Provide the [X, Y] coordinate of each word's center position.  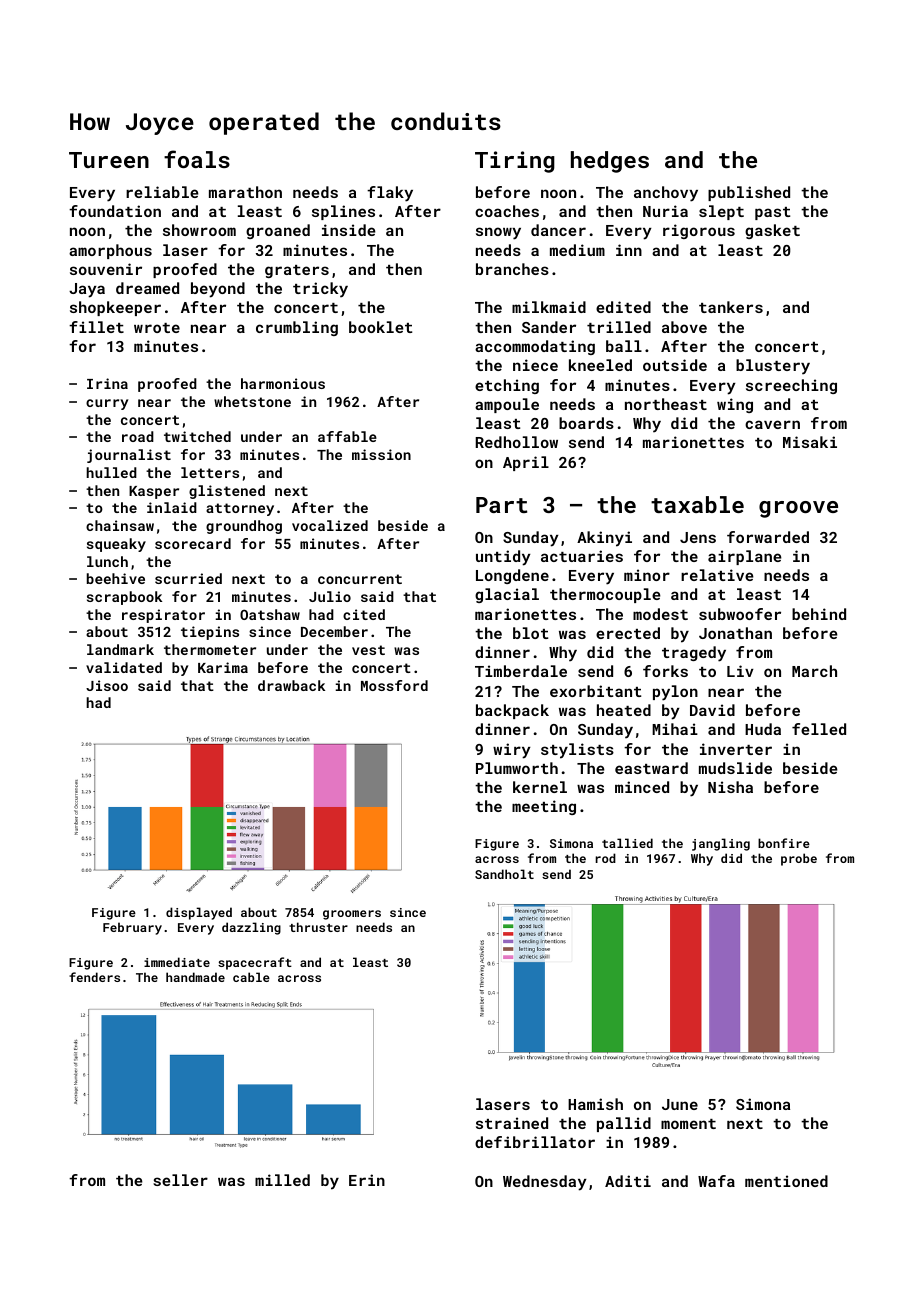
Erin [367, 1180]
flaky [390, 194]
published [749, 193]
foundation [115, 211]
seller [180, 1180]
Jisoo [107, 685]
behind [819, 614]
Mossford [394, 685]
